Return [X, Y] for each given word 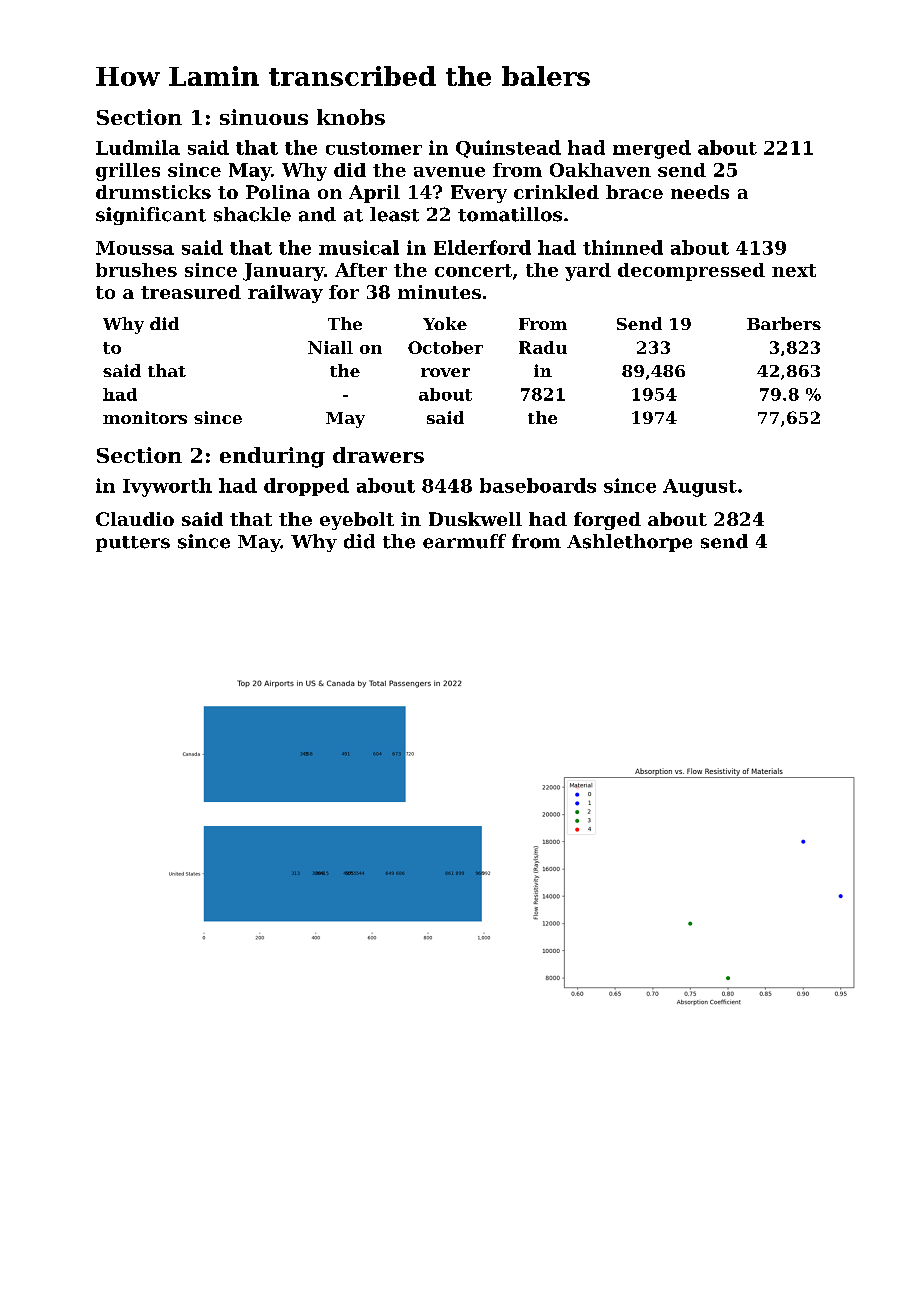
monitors [145, 417]
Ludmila [138, 147]
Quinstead [508, 149]
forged [607, 521]
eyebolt [357, 521]
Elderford [482, 247]
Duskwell [475, 519]
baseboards [538, 485]
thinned [623, 247]
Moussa [135, 248]
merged [652, 149]
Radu [543, 347]
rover [445, 372]
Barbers [784, 323]
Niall [330, 347]
